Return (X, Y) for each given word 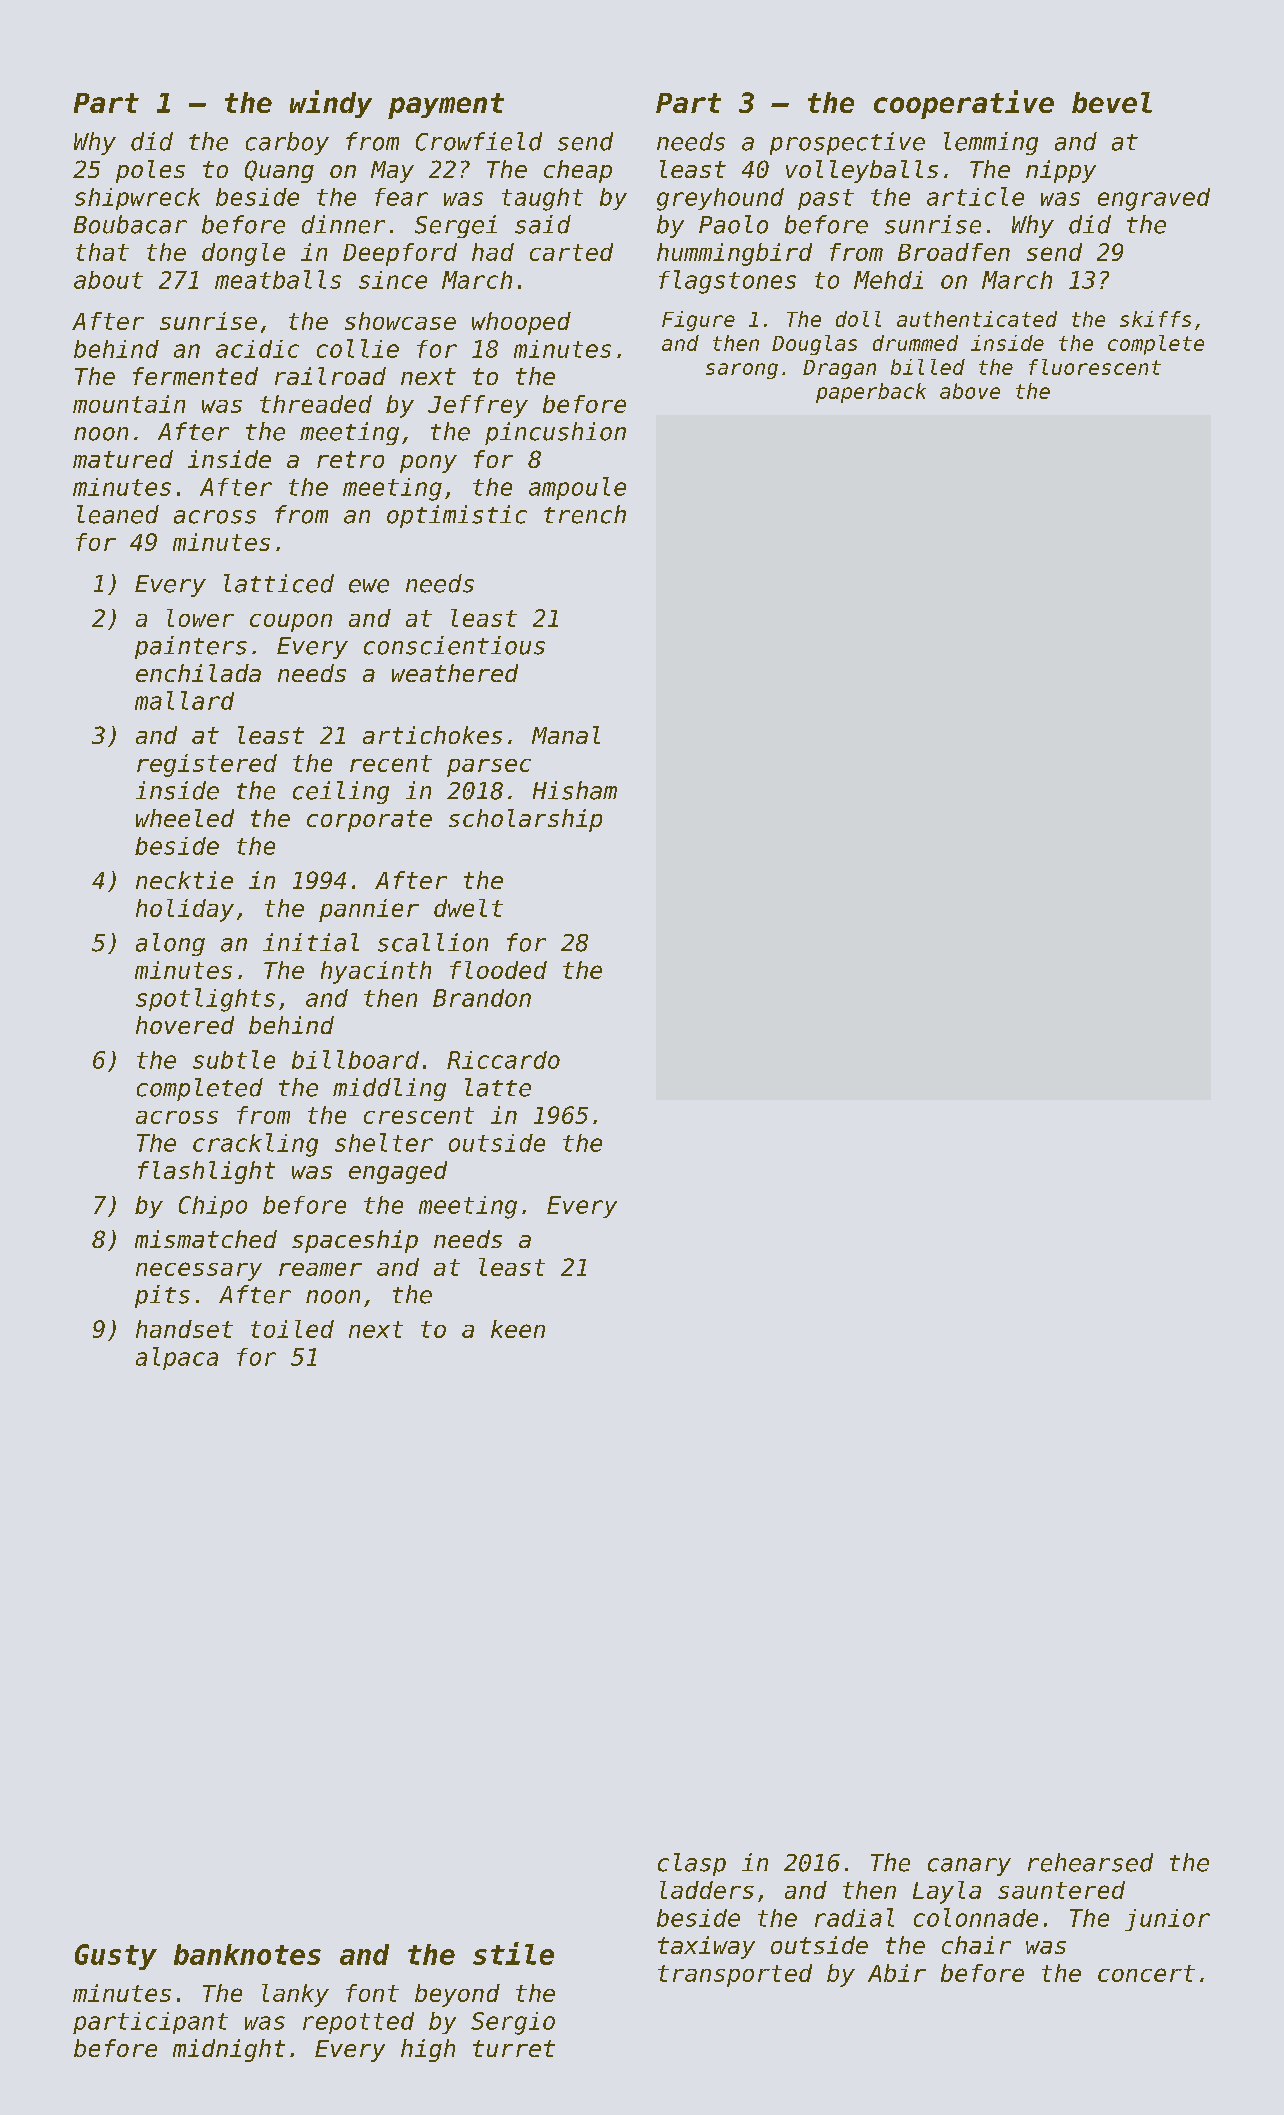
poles (150, 171)
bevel (1112, 102)
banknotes (247, 1954)
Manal (566, 735)
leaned (118, 514)
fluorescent (1095, 367)
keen (518, 1329)
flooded (498, 970)
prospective (847, 143)
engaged (398, 1172)
